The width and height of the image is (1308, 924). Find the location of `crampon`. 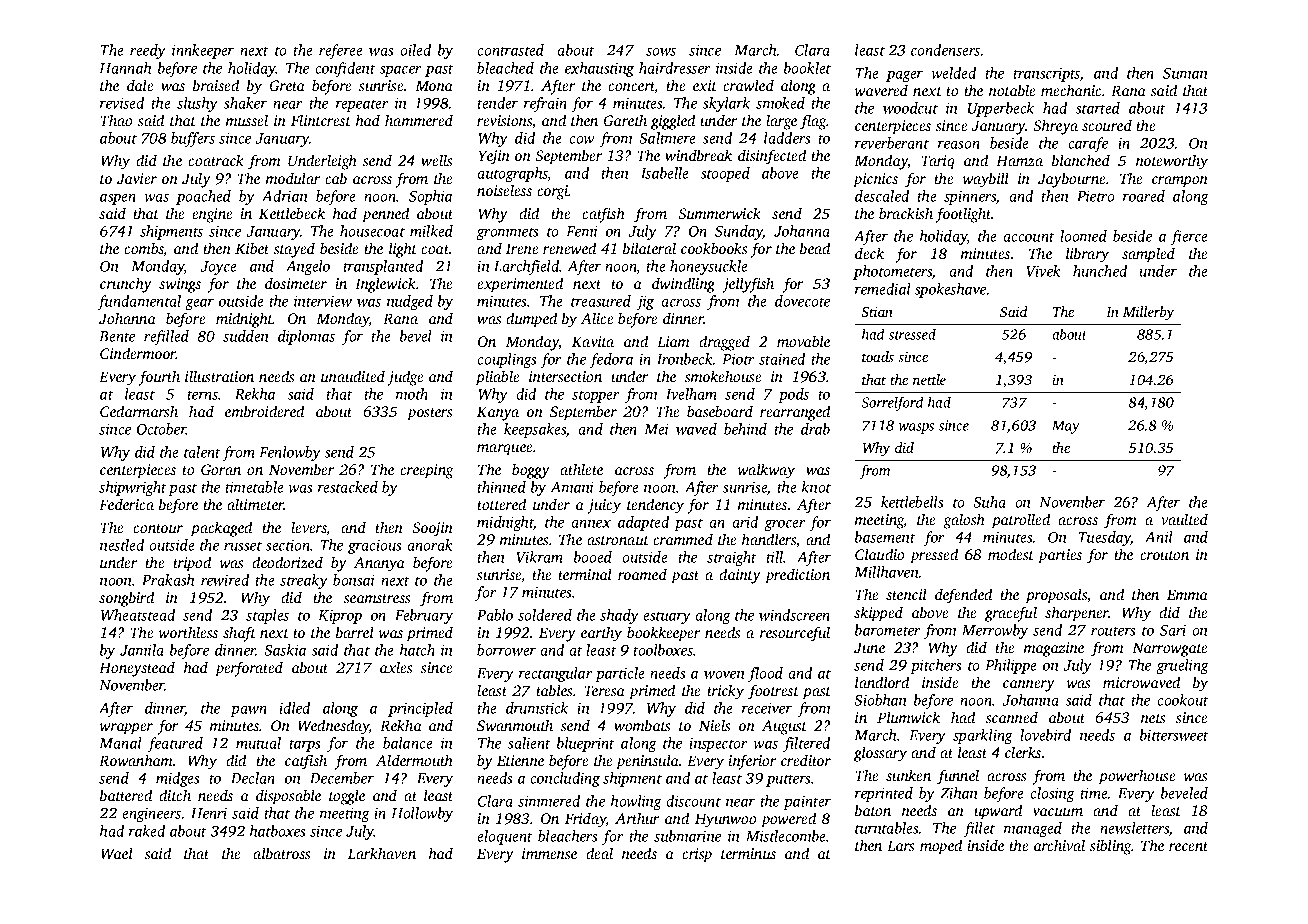

crampon is located at coordinates (1180, 182).
